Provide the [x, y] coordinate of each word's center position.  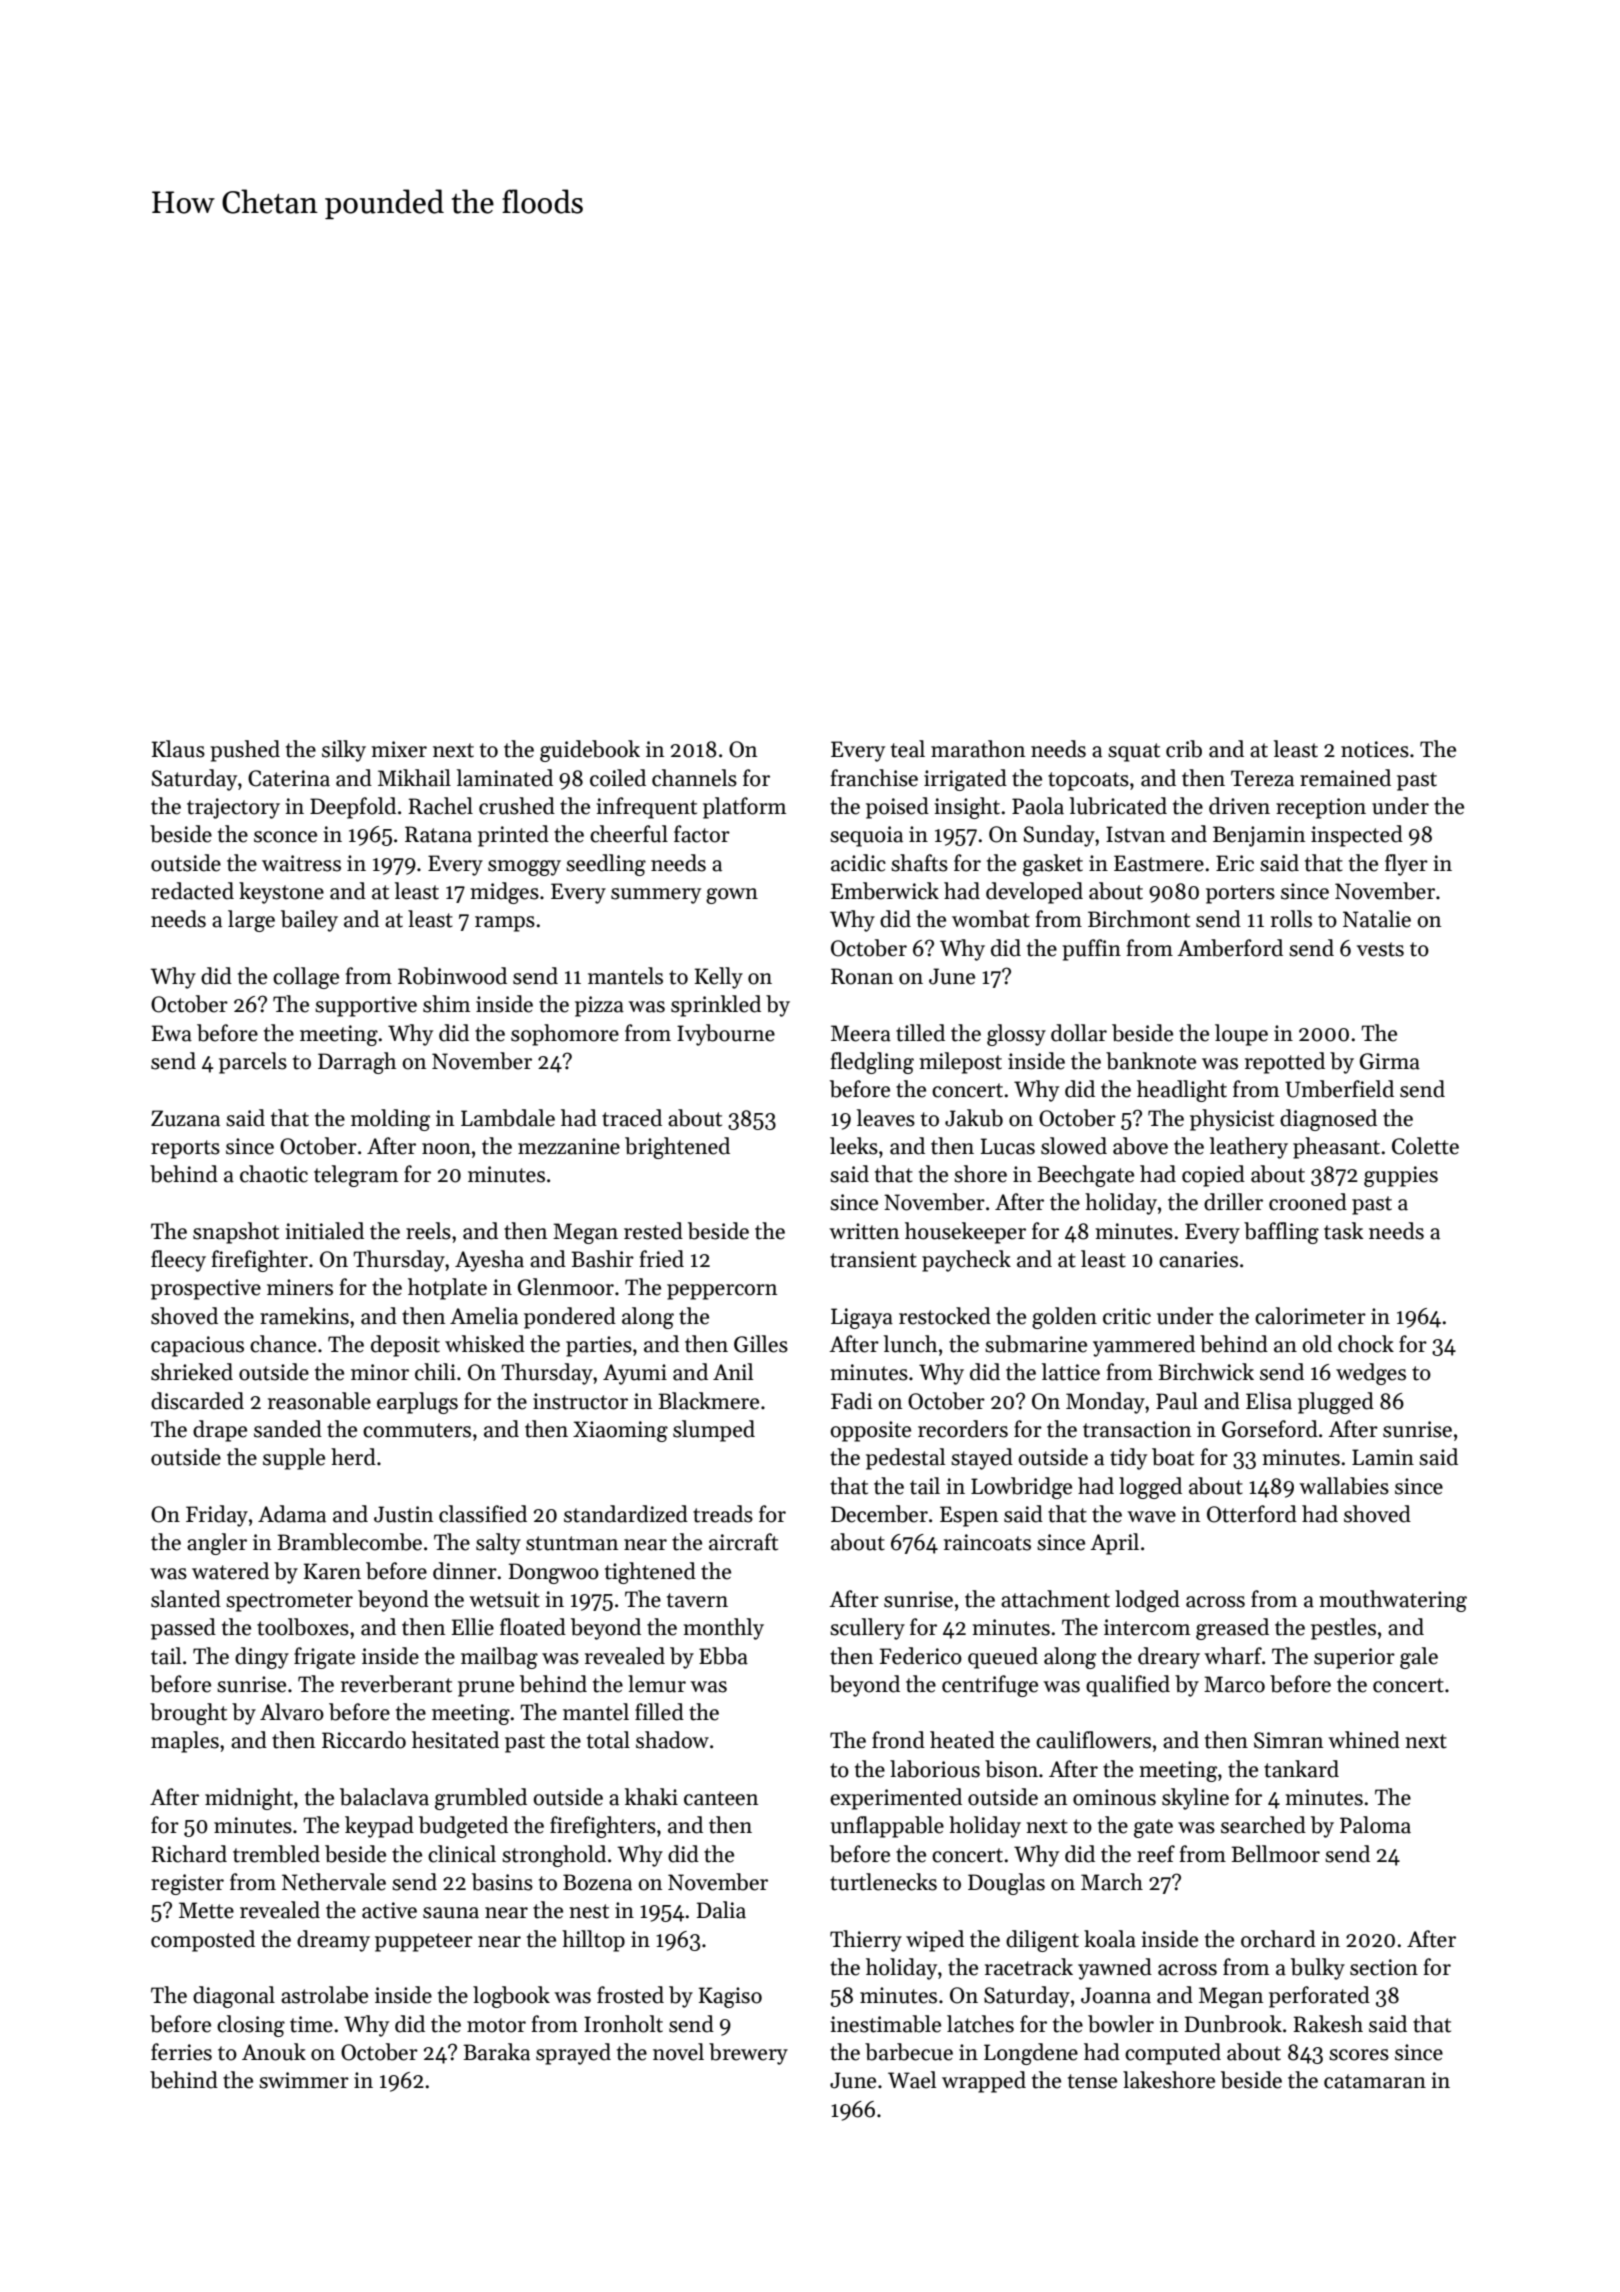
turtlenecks [883, 1882]
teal [908, 749]
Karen [332, 1571]
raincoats [987, 1542]
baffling [1281, 1233]
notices [1375, 749]
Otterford [1252, 1514]
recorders [963, 1429]
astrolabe [324, 1995]
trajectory [233, 808]
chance [283, 1344]
